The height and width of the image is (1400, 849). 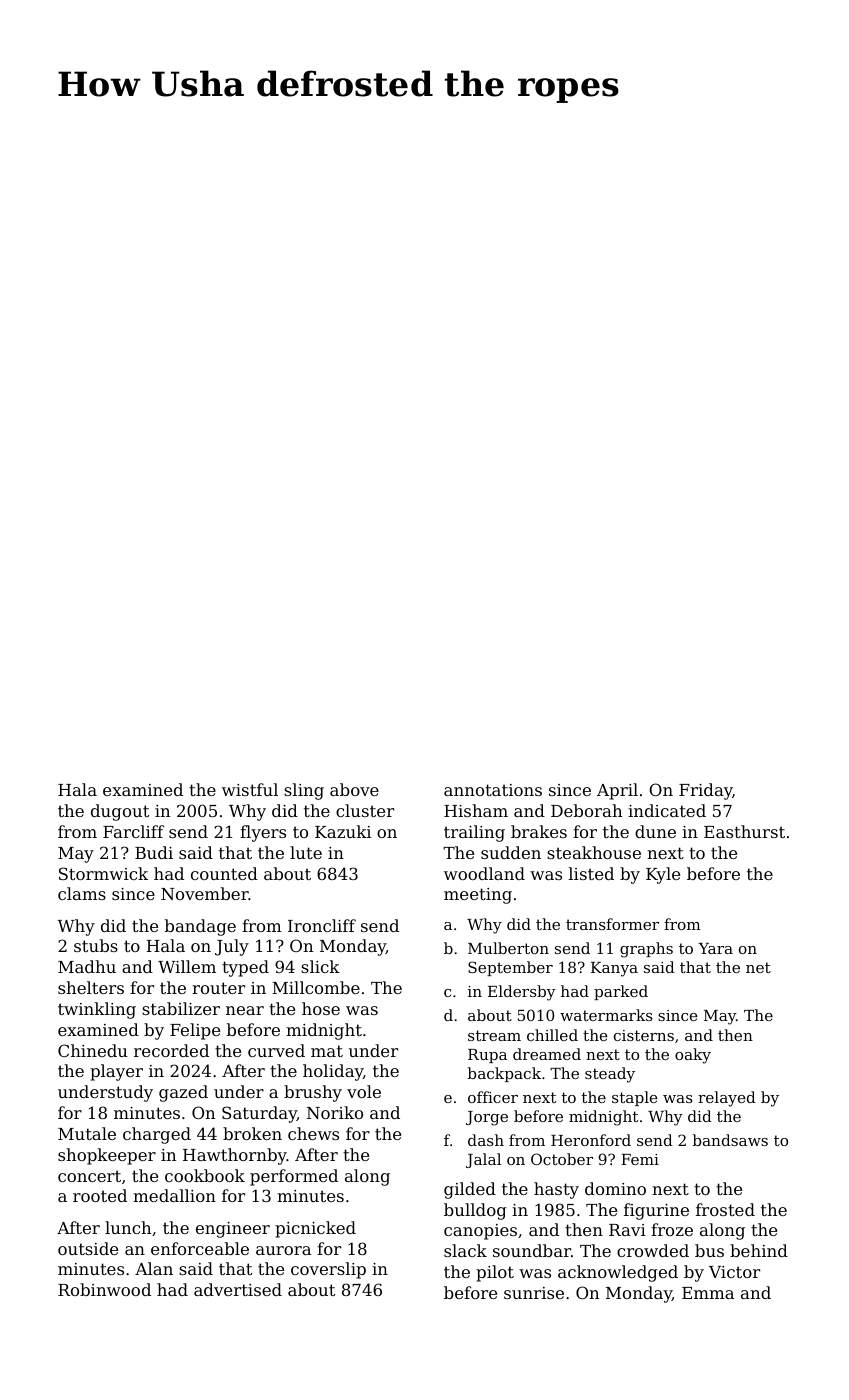 I want to click on Budi, so click(x=154, y=852).
